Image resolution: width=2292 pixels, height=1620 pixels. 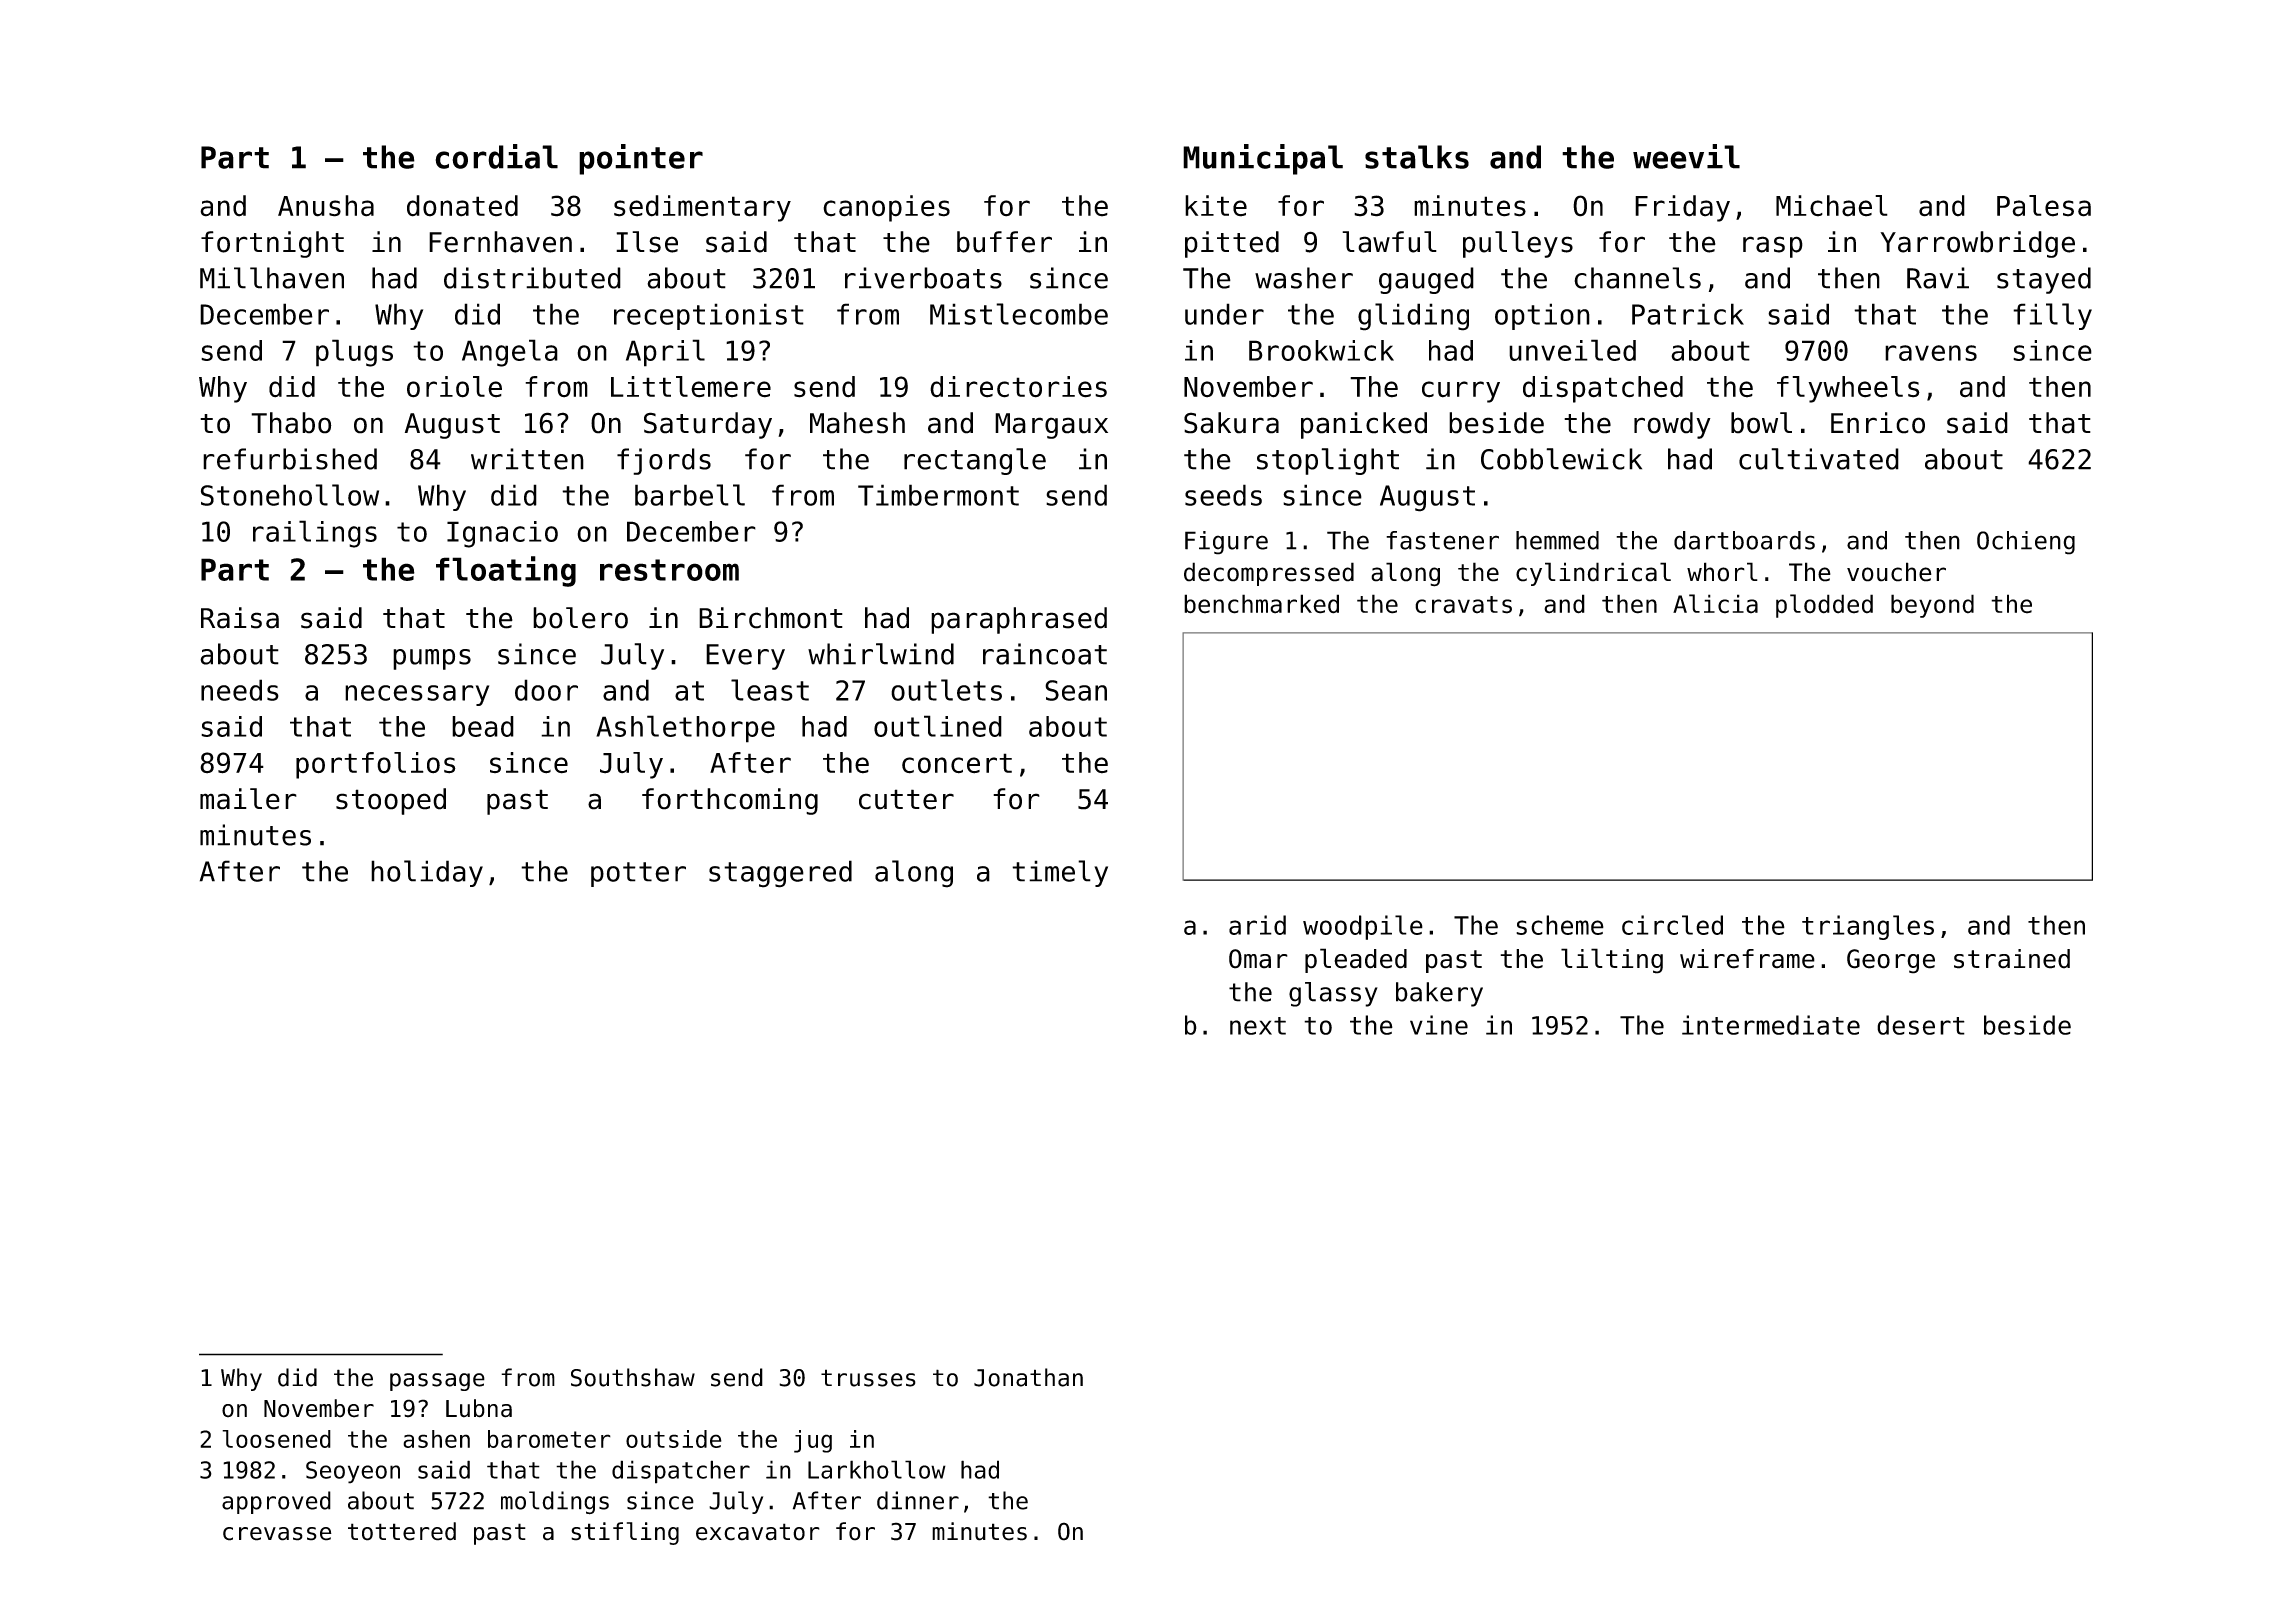 What do you see at coordinates (1773, 247) in the screenshot?
I see `rasp` at bounding box center [1773, 247].
